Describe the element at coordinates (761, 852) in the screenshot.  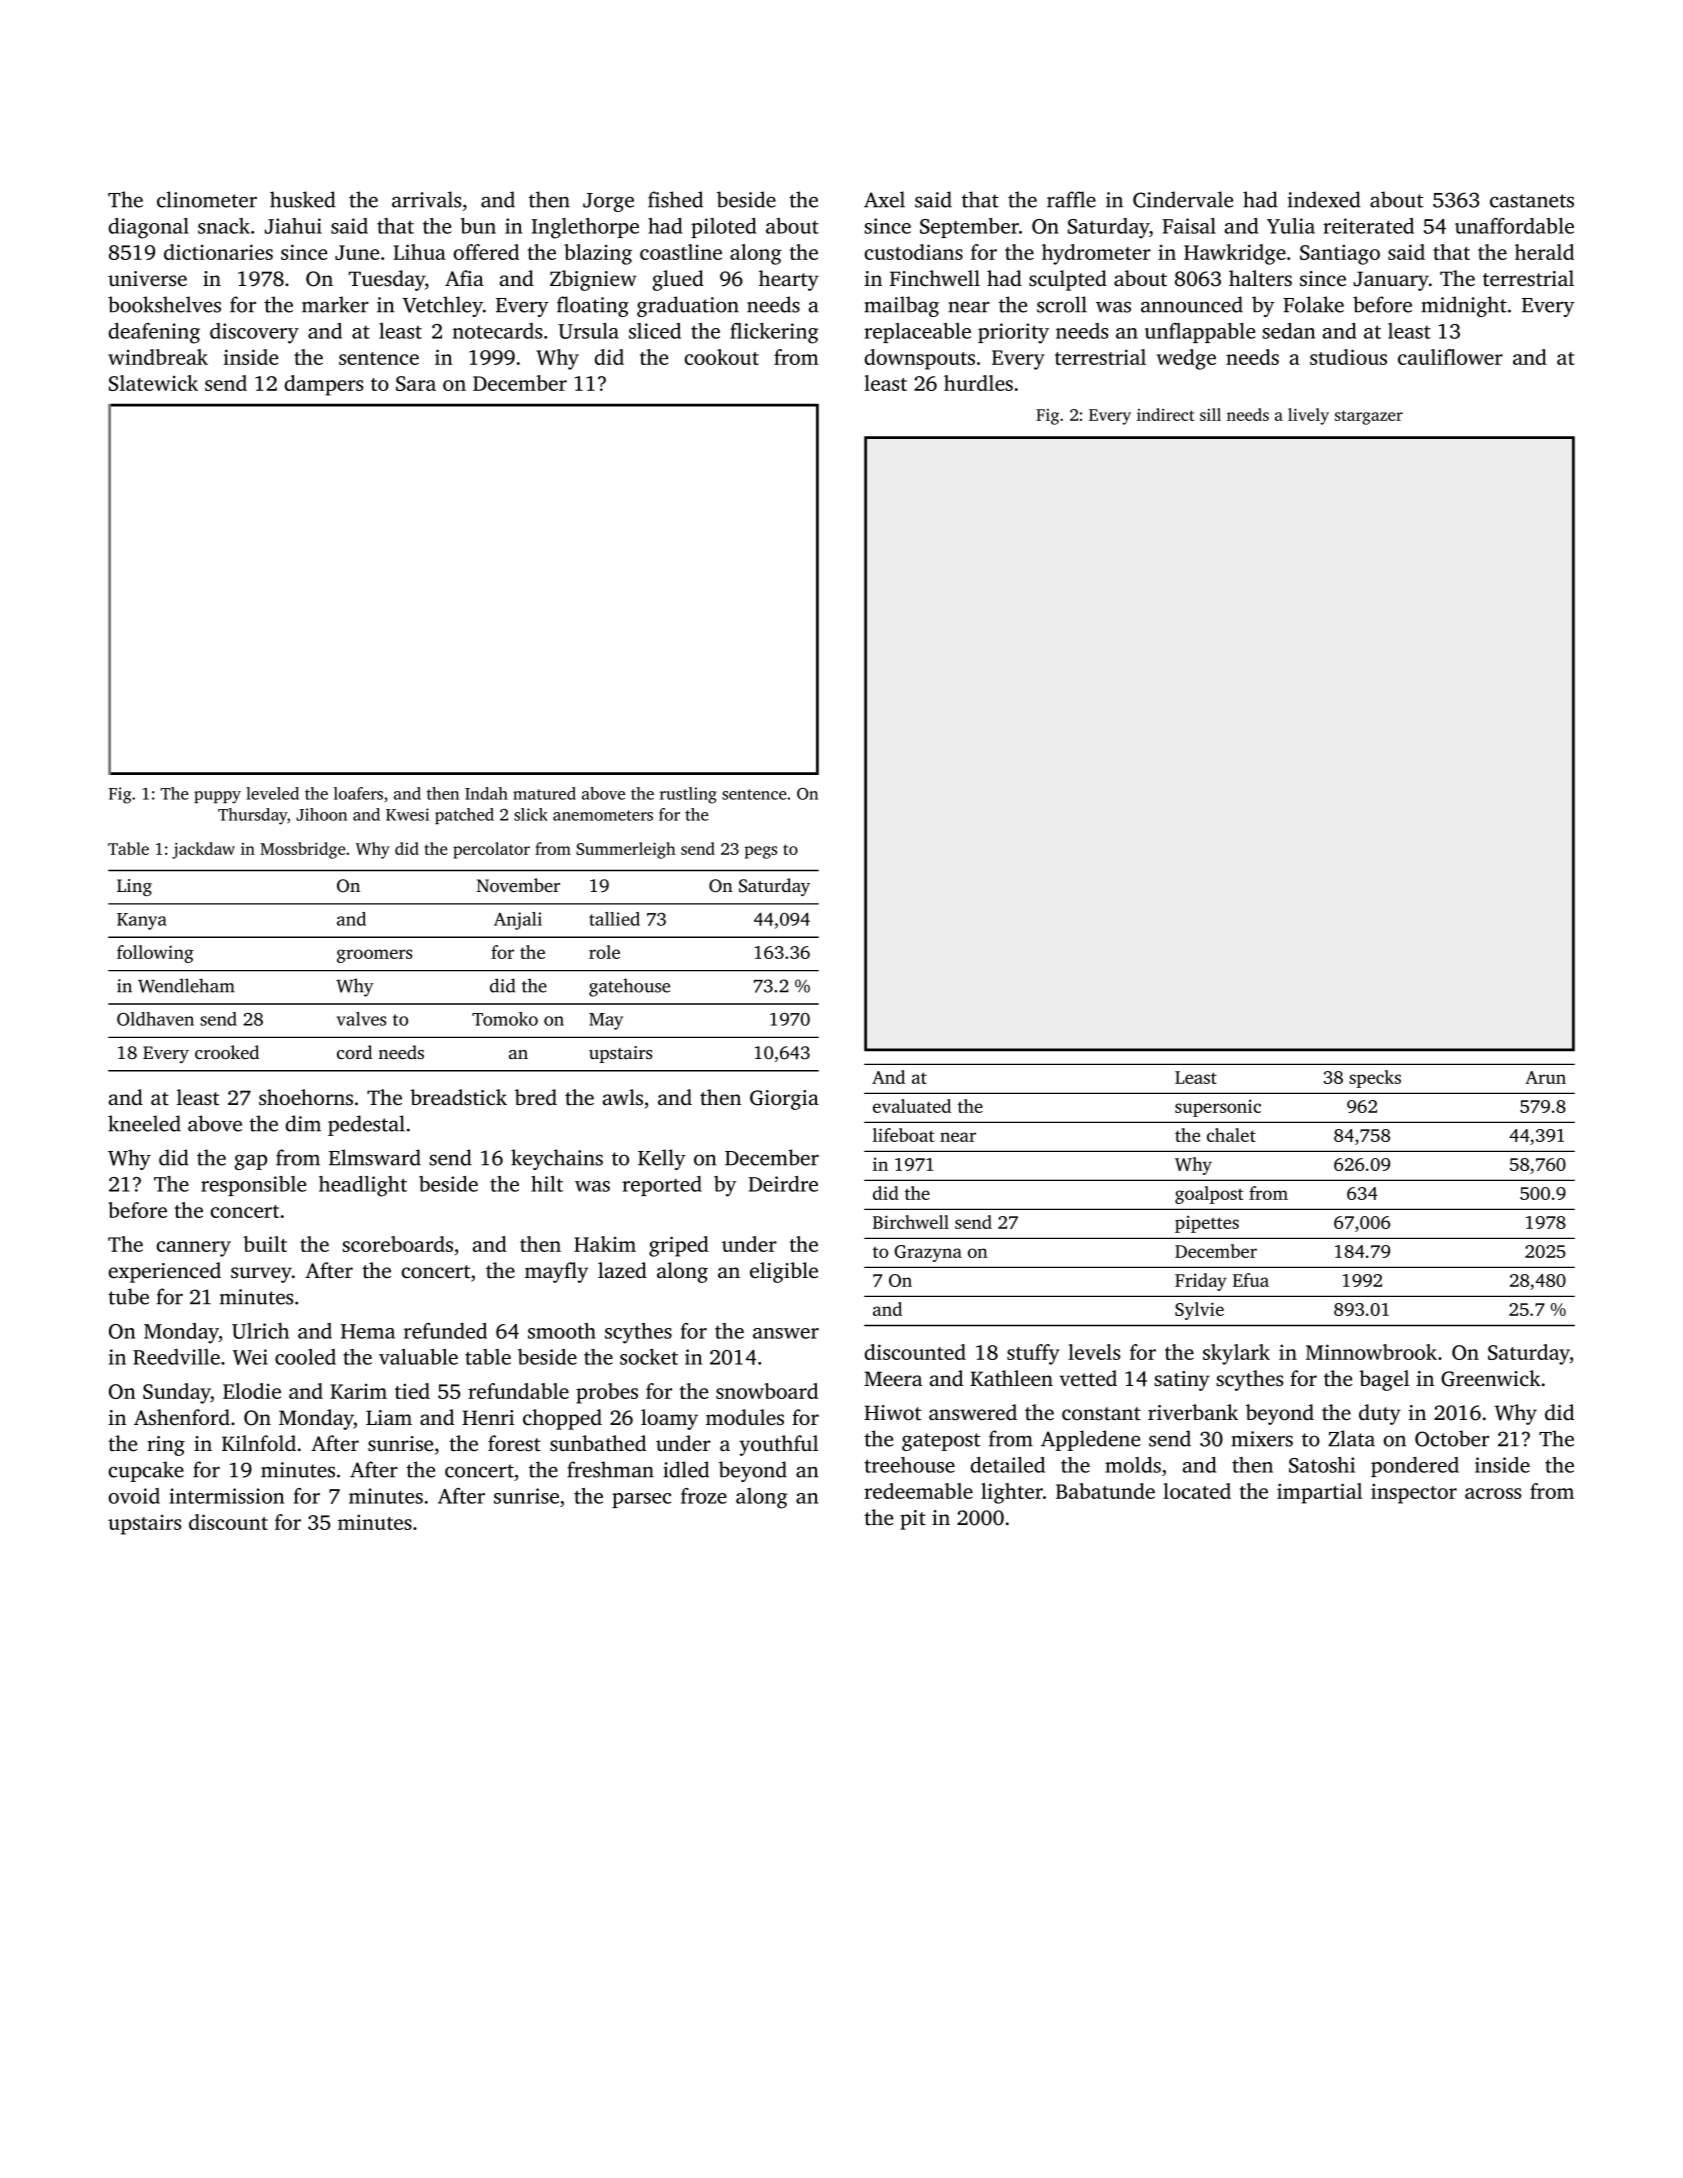
I see `pegs` at that location.
